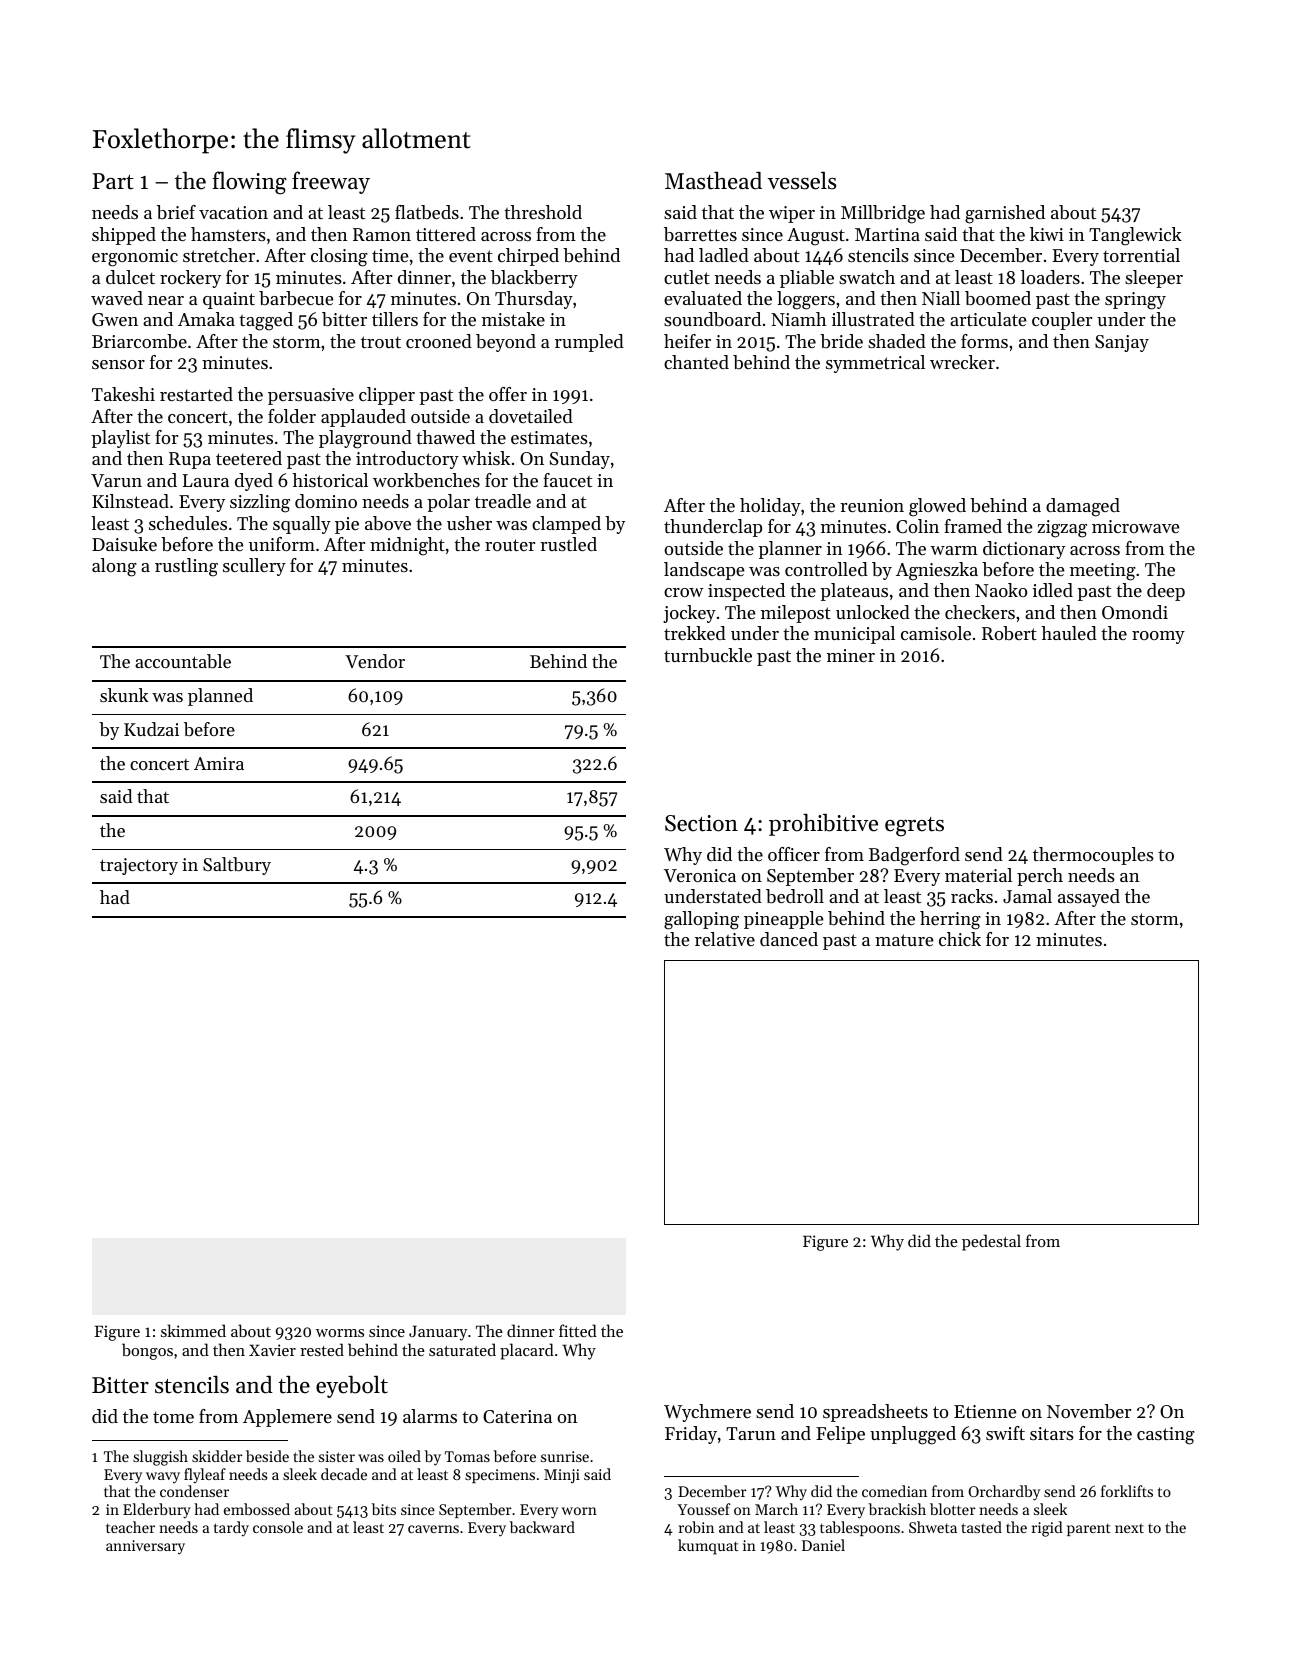  I want to click on November, so click(1089, 1411).
